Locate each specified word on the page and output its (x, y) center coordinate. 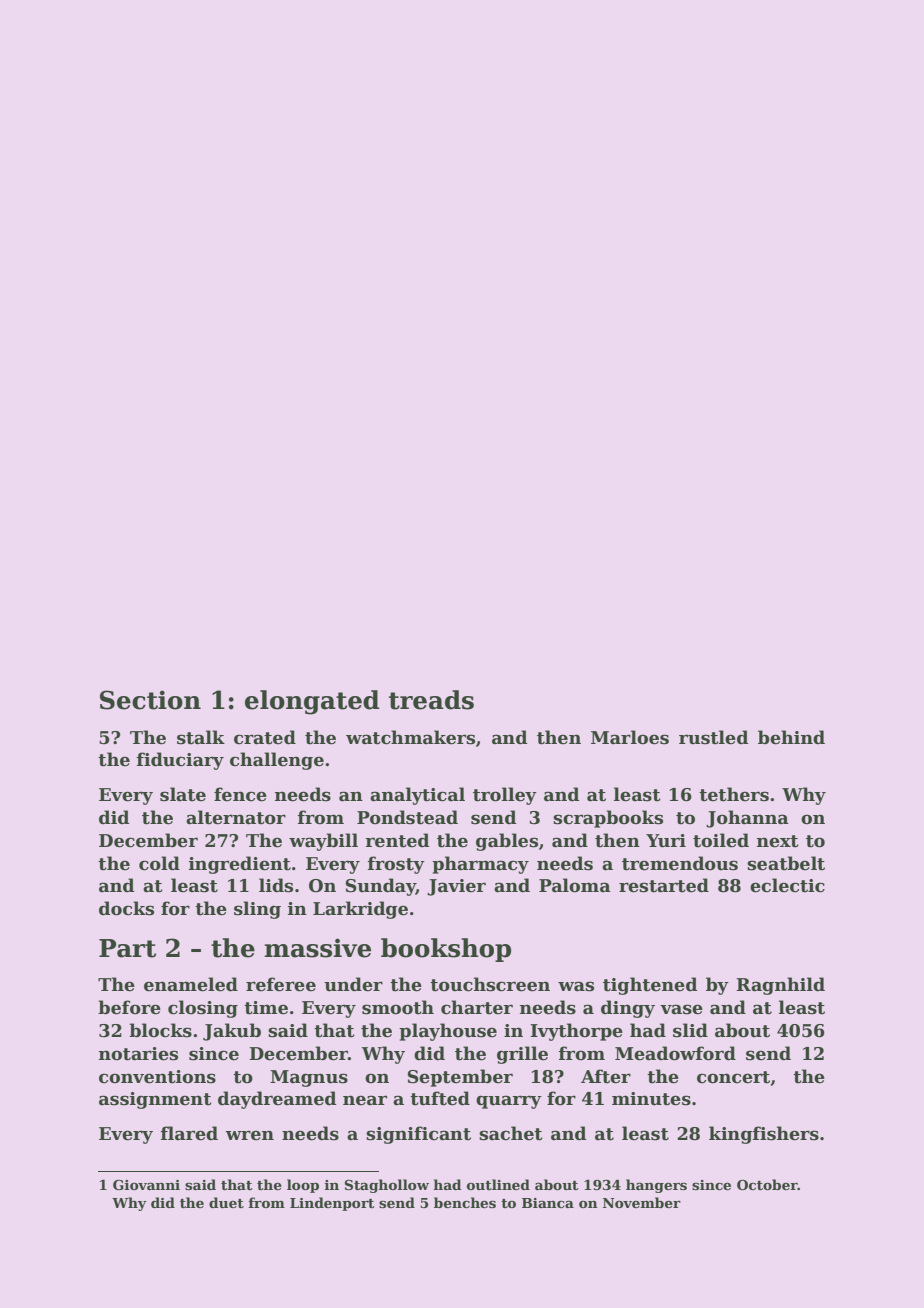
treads (431, 700)
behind (791, 737)
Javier (456, 887)
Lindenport (332, 1204)
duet (226, 1202)
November (642, 1202)
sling (257, 910)
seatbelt (786, 863)
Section (150, 700)
